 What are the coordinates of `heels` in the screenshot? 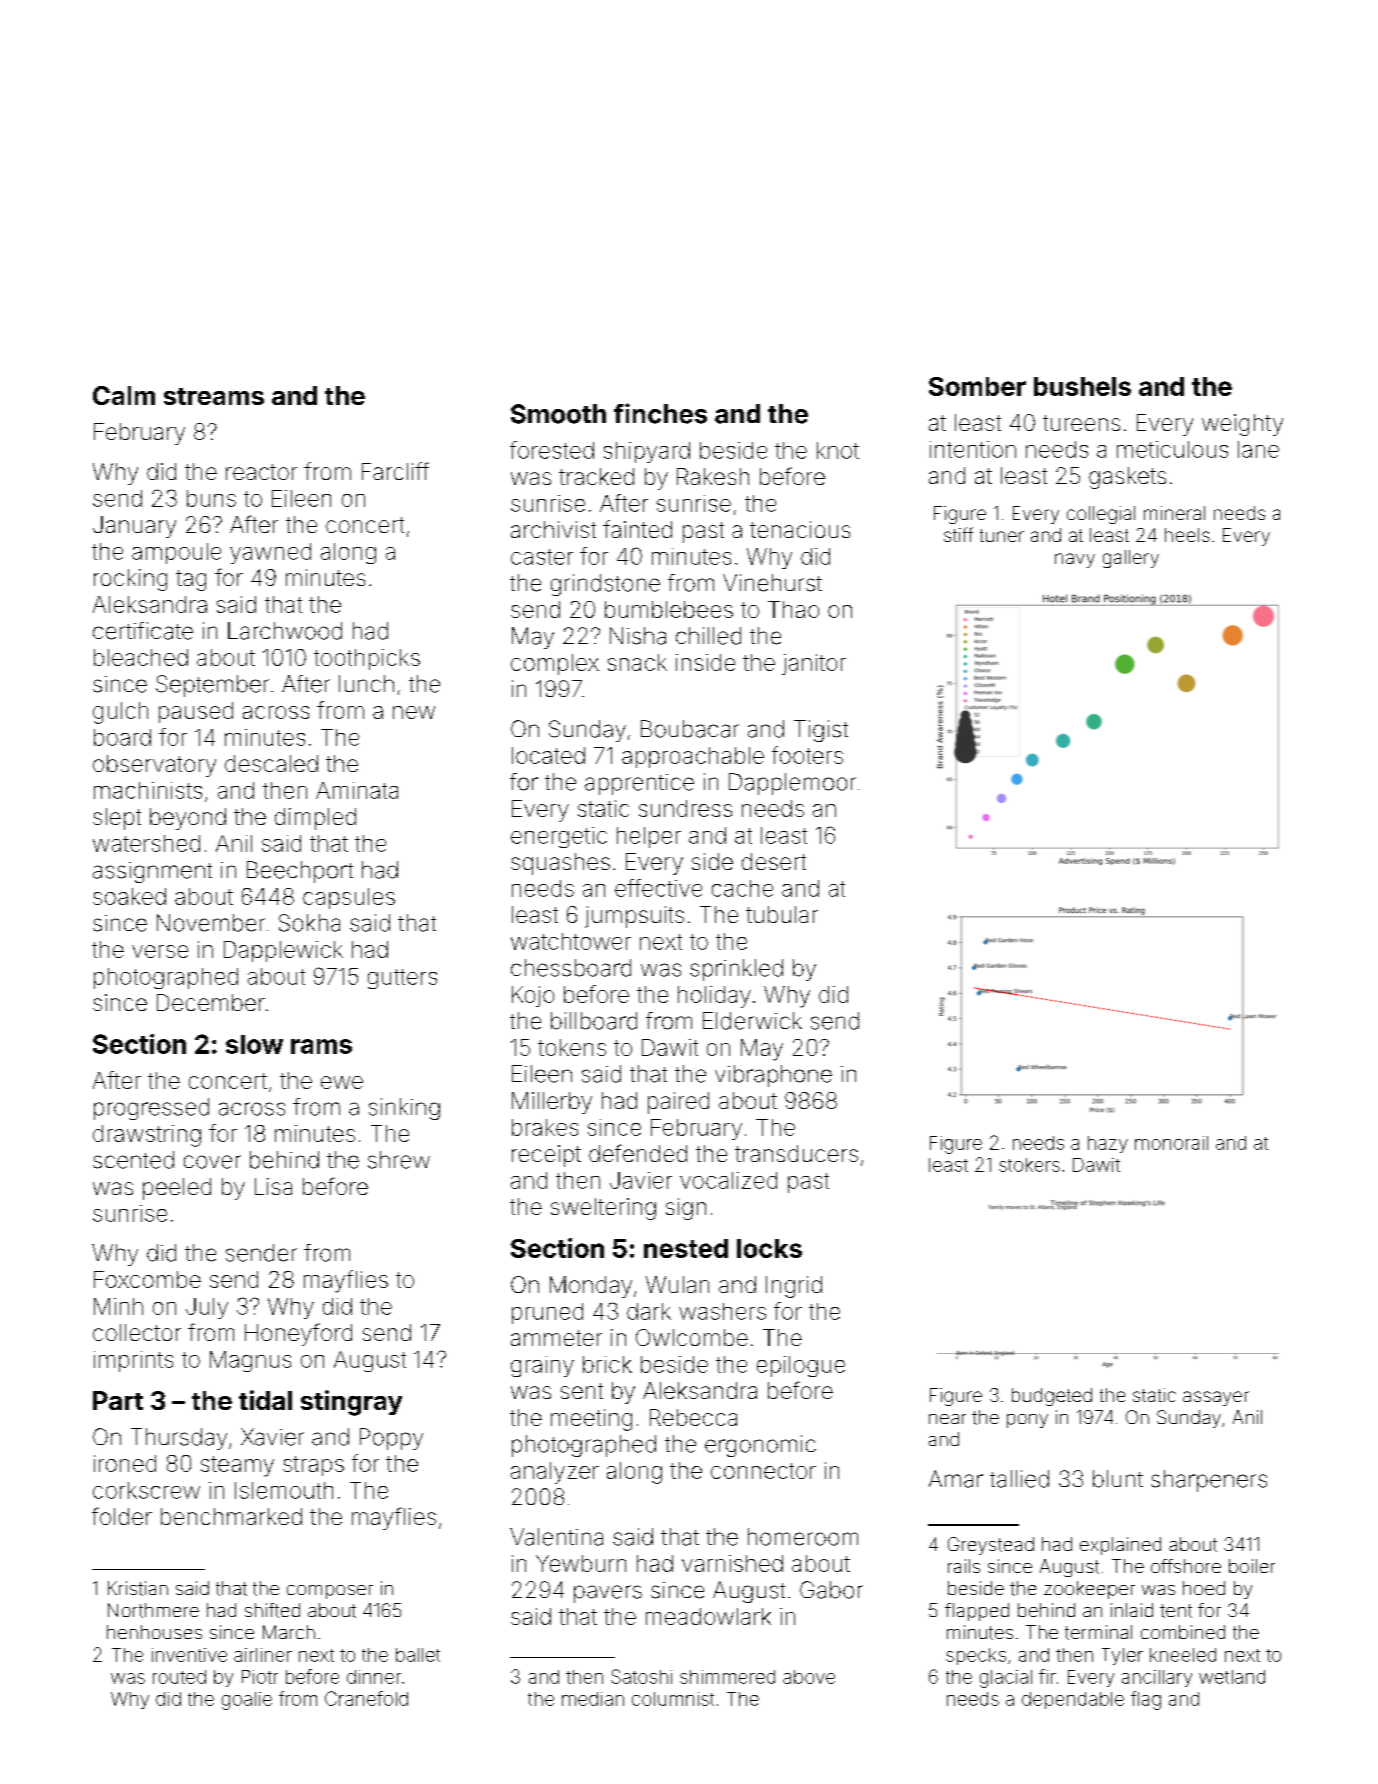 It's located at (1187, 535).
